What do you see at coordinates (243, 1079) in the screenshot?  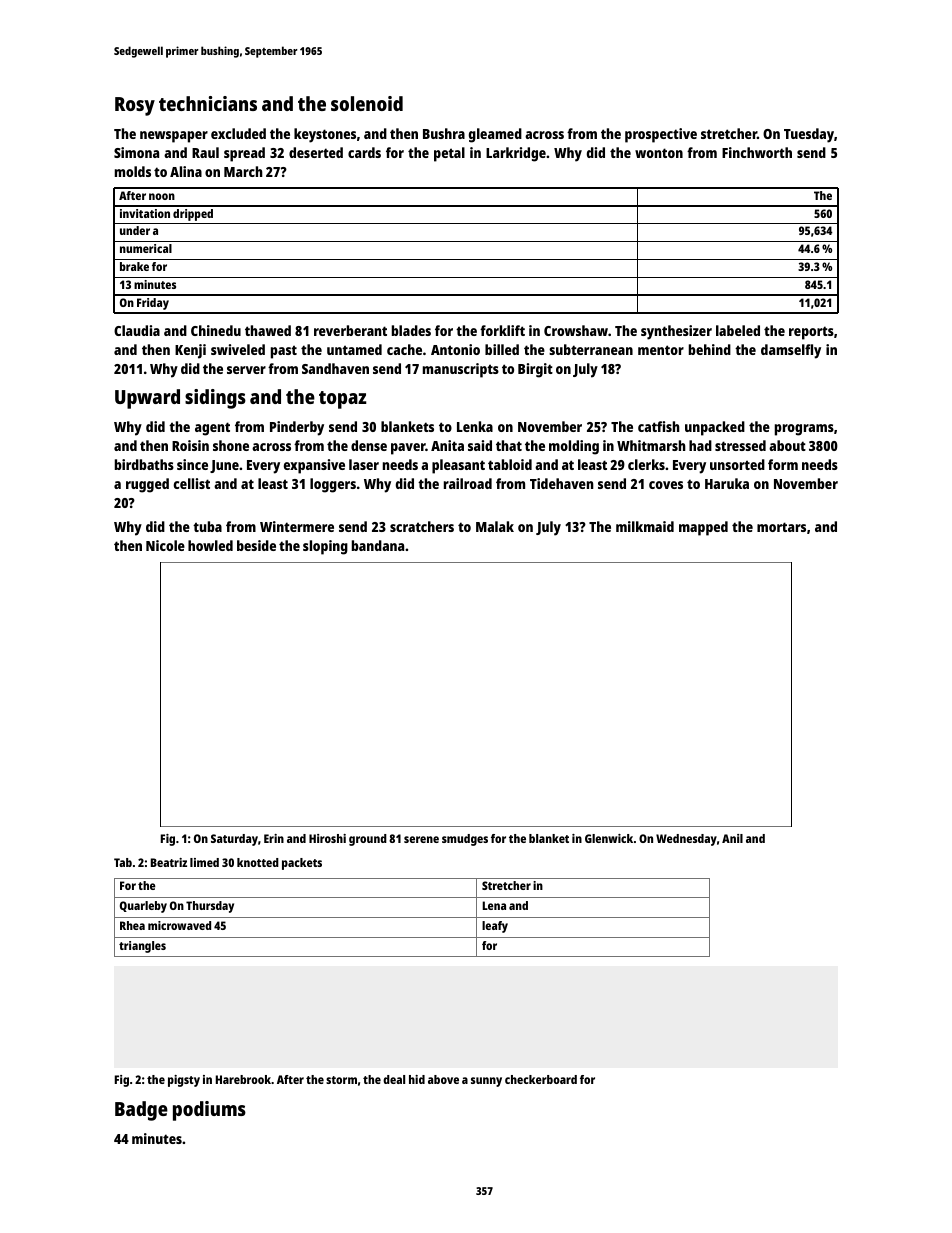 I see `Harebrook` at bounding box center [243, 1079].
